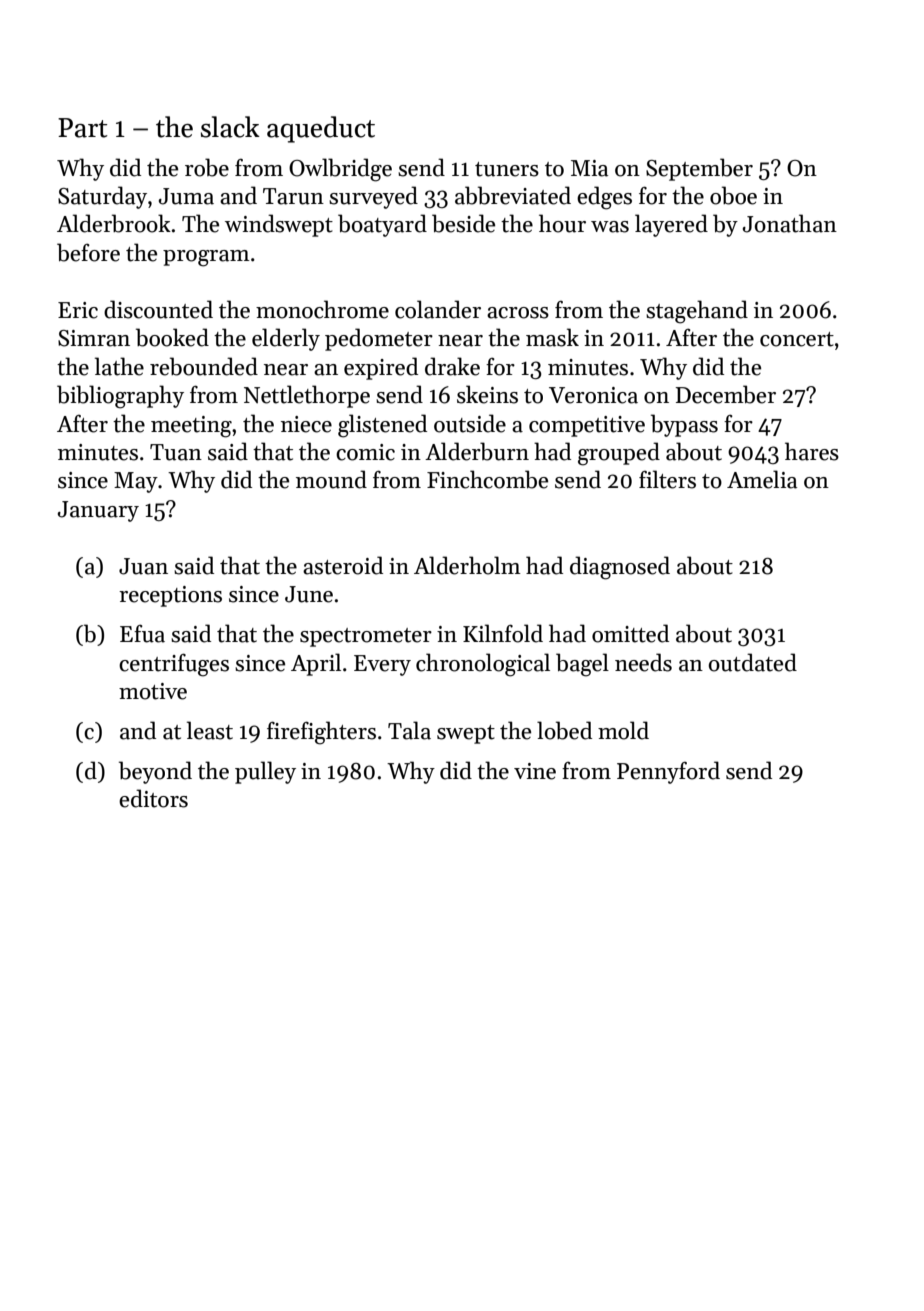  Describe the element at coordinates (155, 772) in the screenshot. I see `beyond` at that location.
